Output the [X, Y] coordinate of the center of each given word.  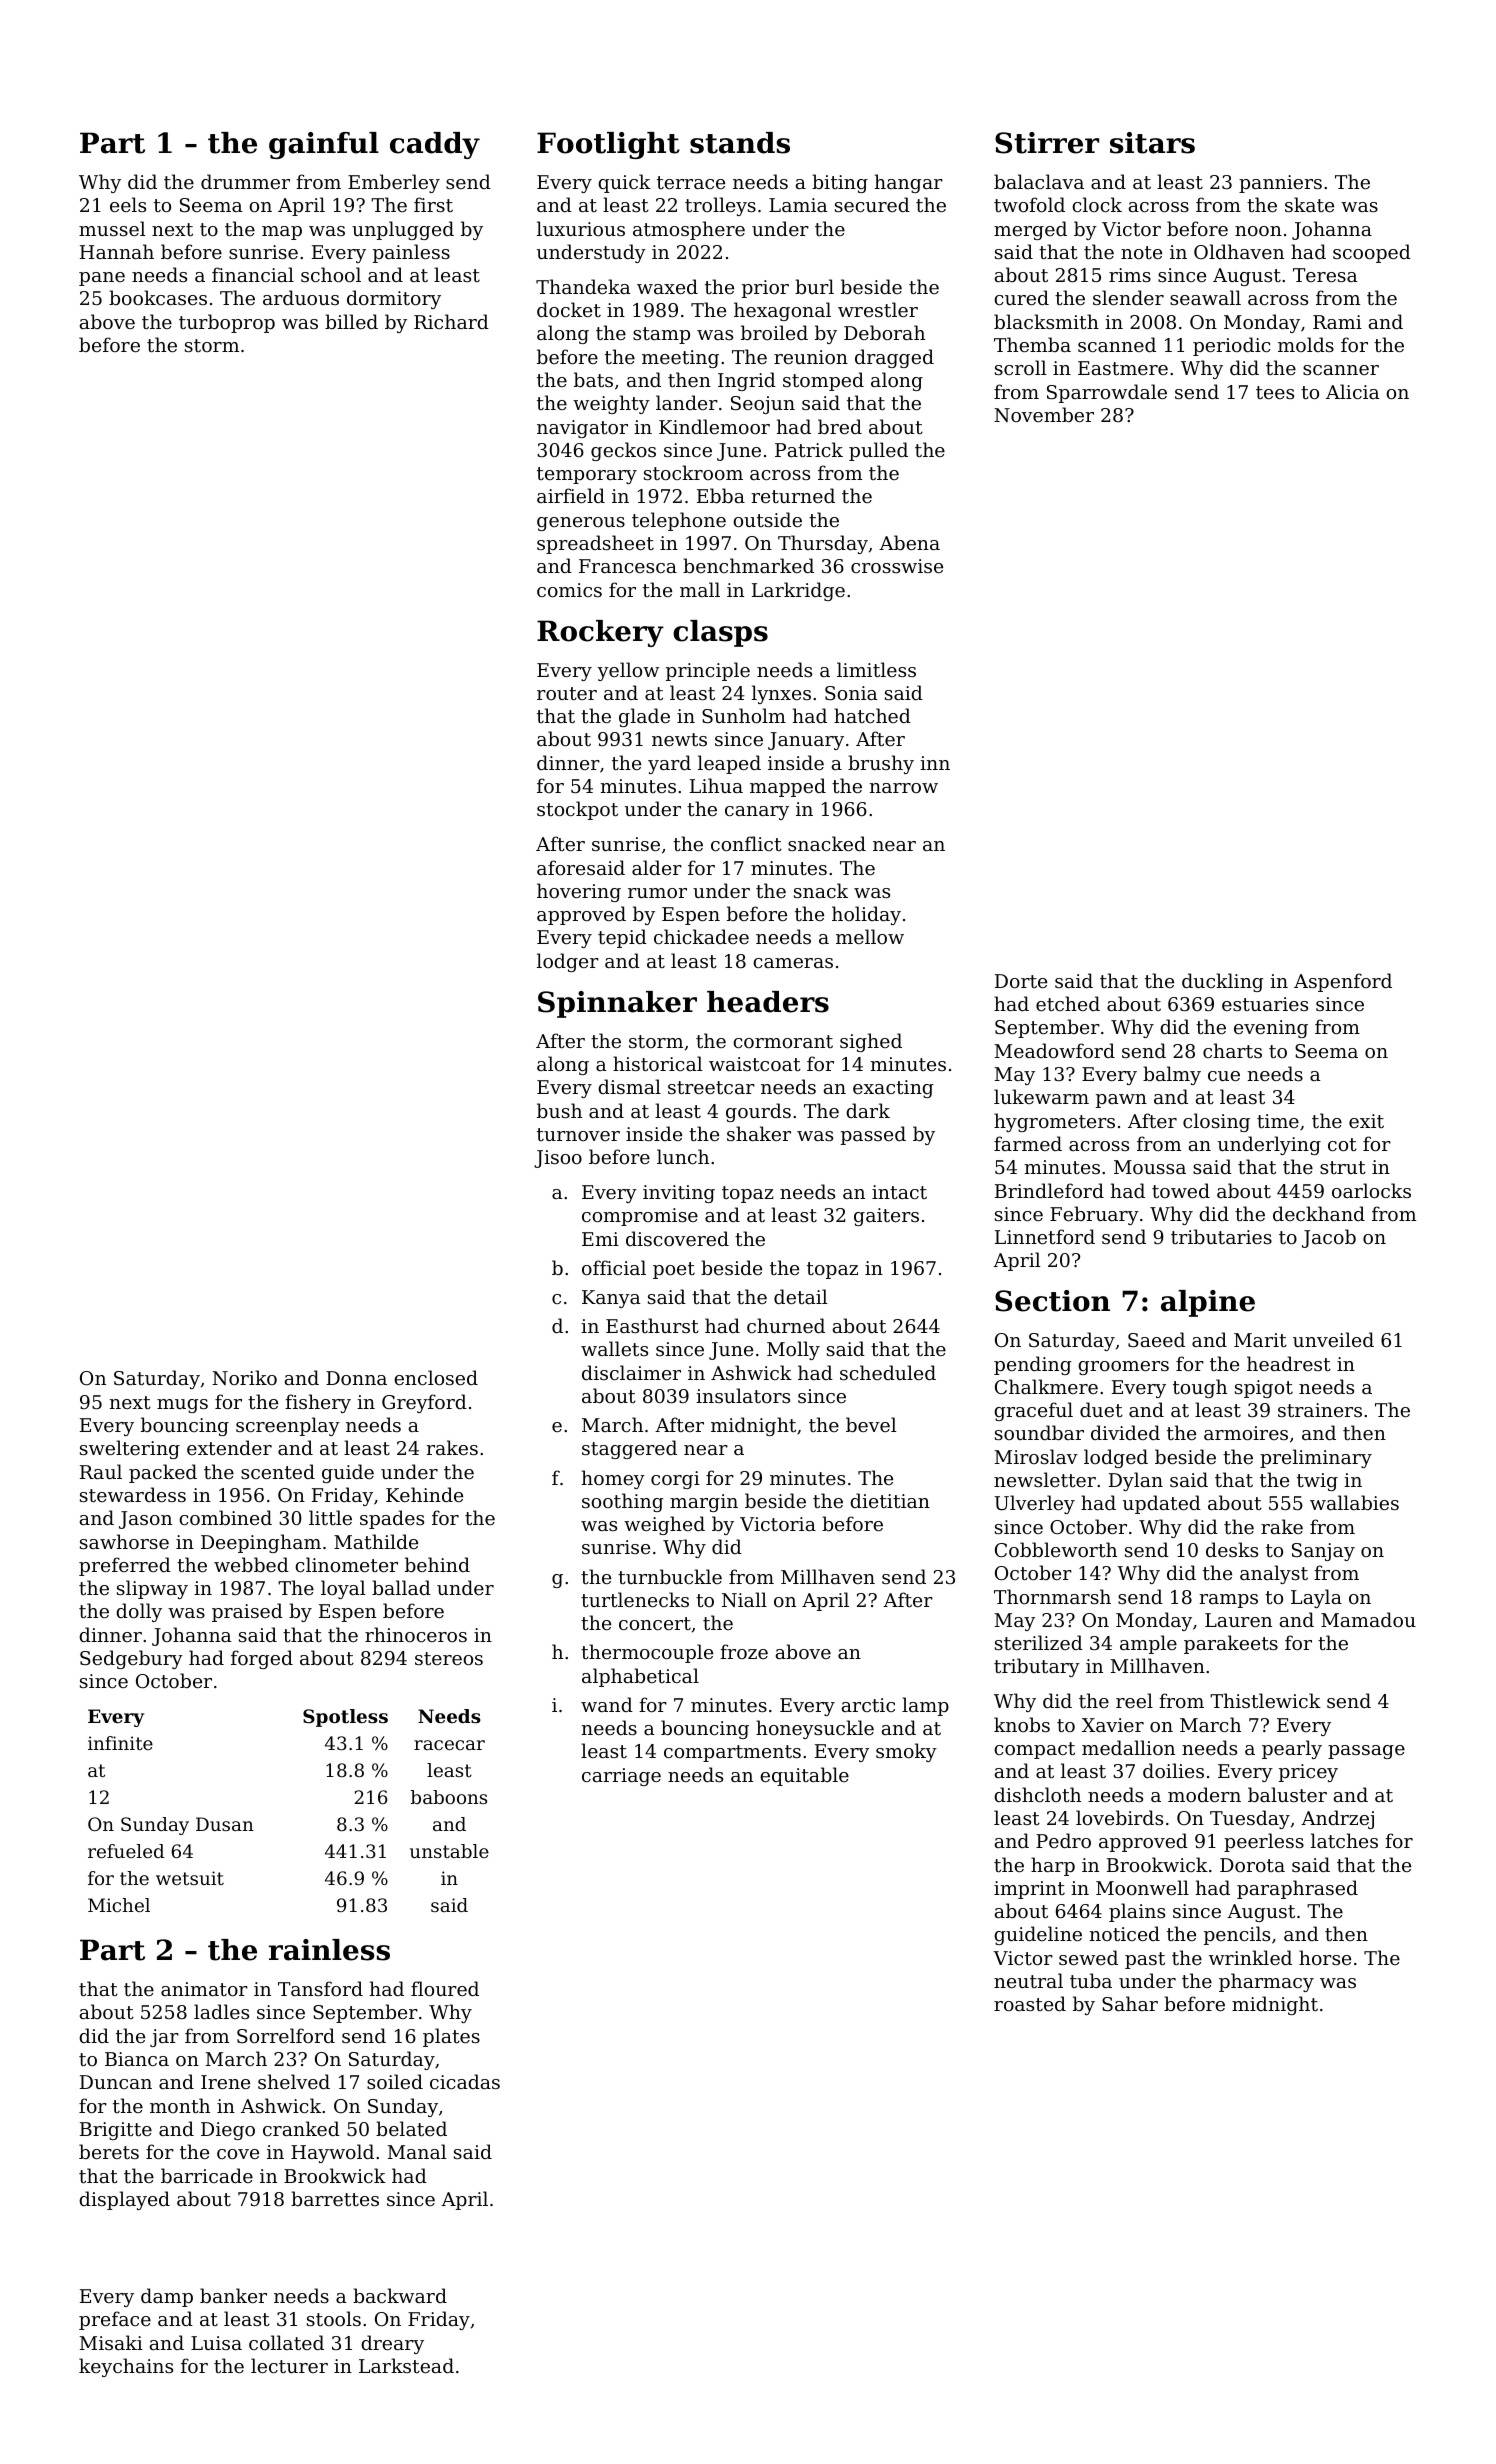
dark [868, 1110]
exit [1366, 1121]
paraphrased [1297, 1889]
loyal [343, 1589]
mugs [182, 1406]
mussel [112, 228]
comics [569, 590]
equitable [804, 1776]
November [1044, 414]
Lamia [798, 205]
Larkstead [406, 2365]
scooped [1372, 253]
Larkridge [798, 591]
